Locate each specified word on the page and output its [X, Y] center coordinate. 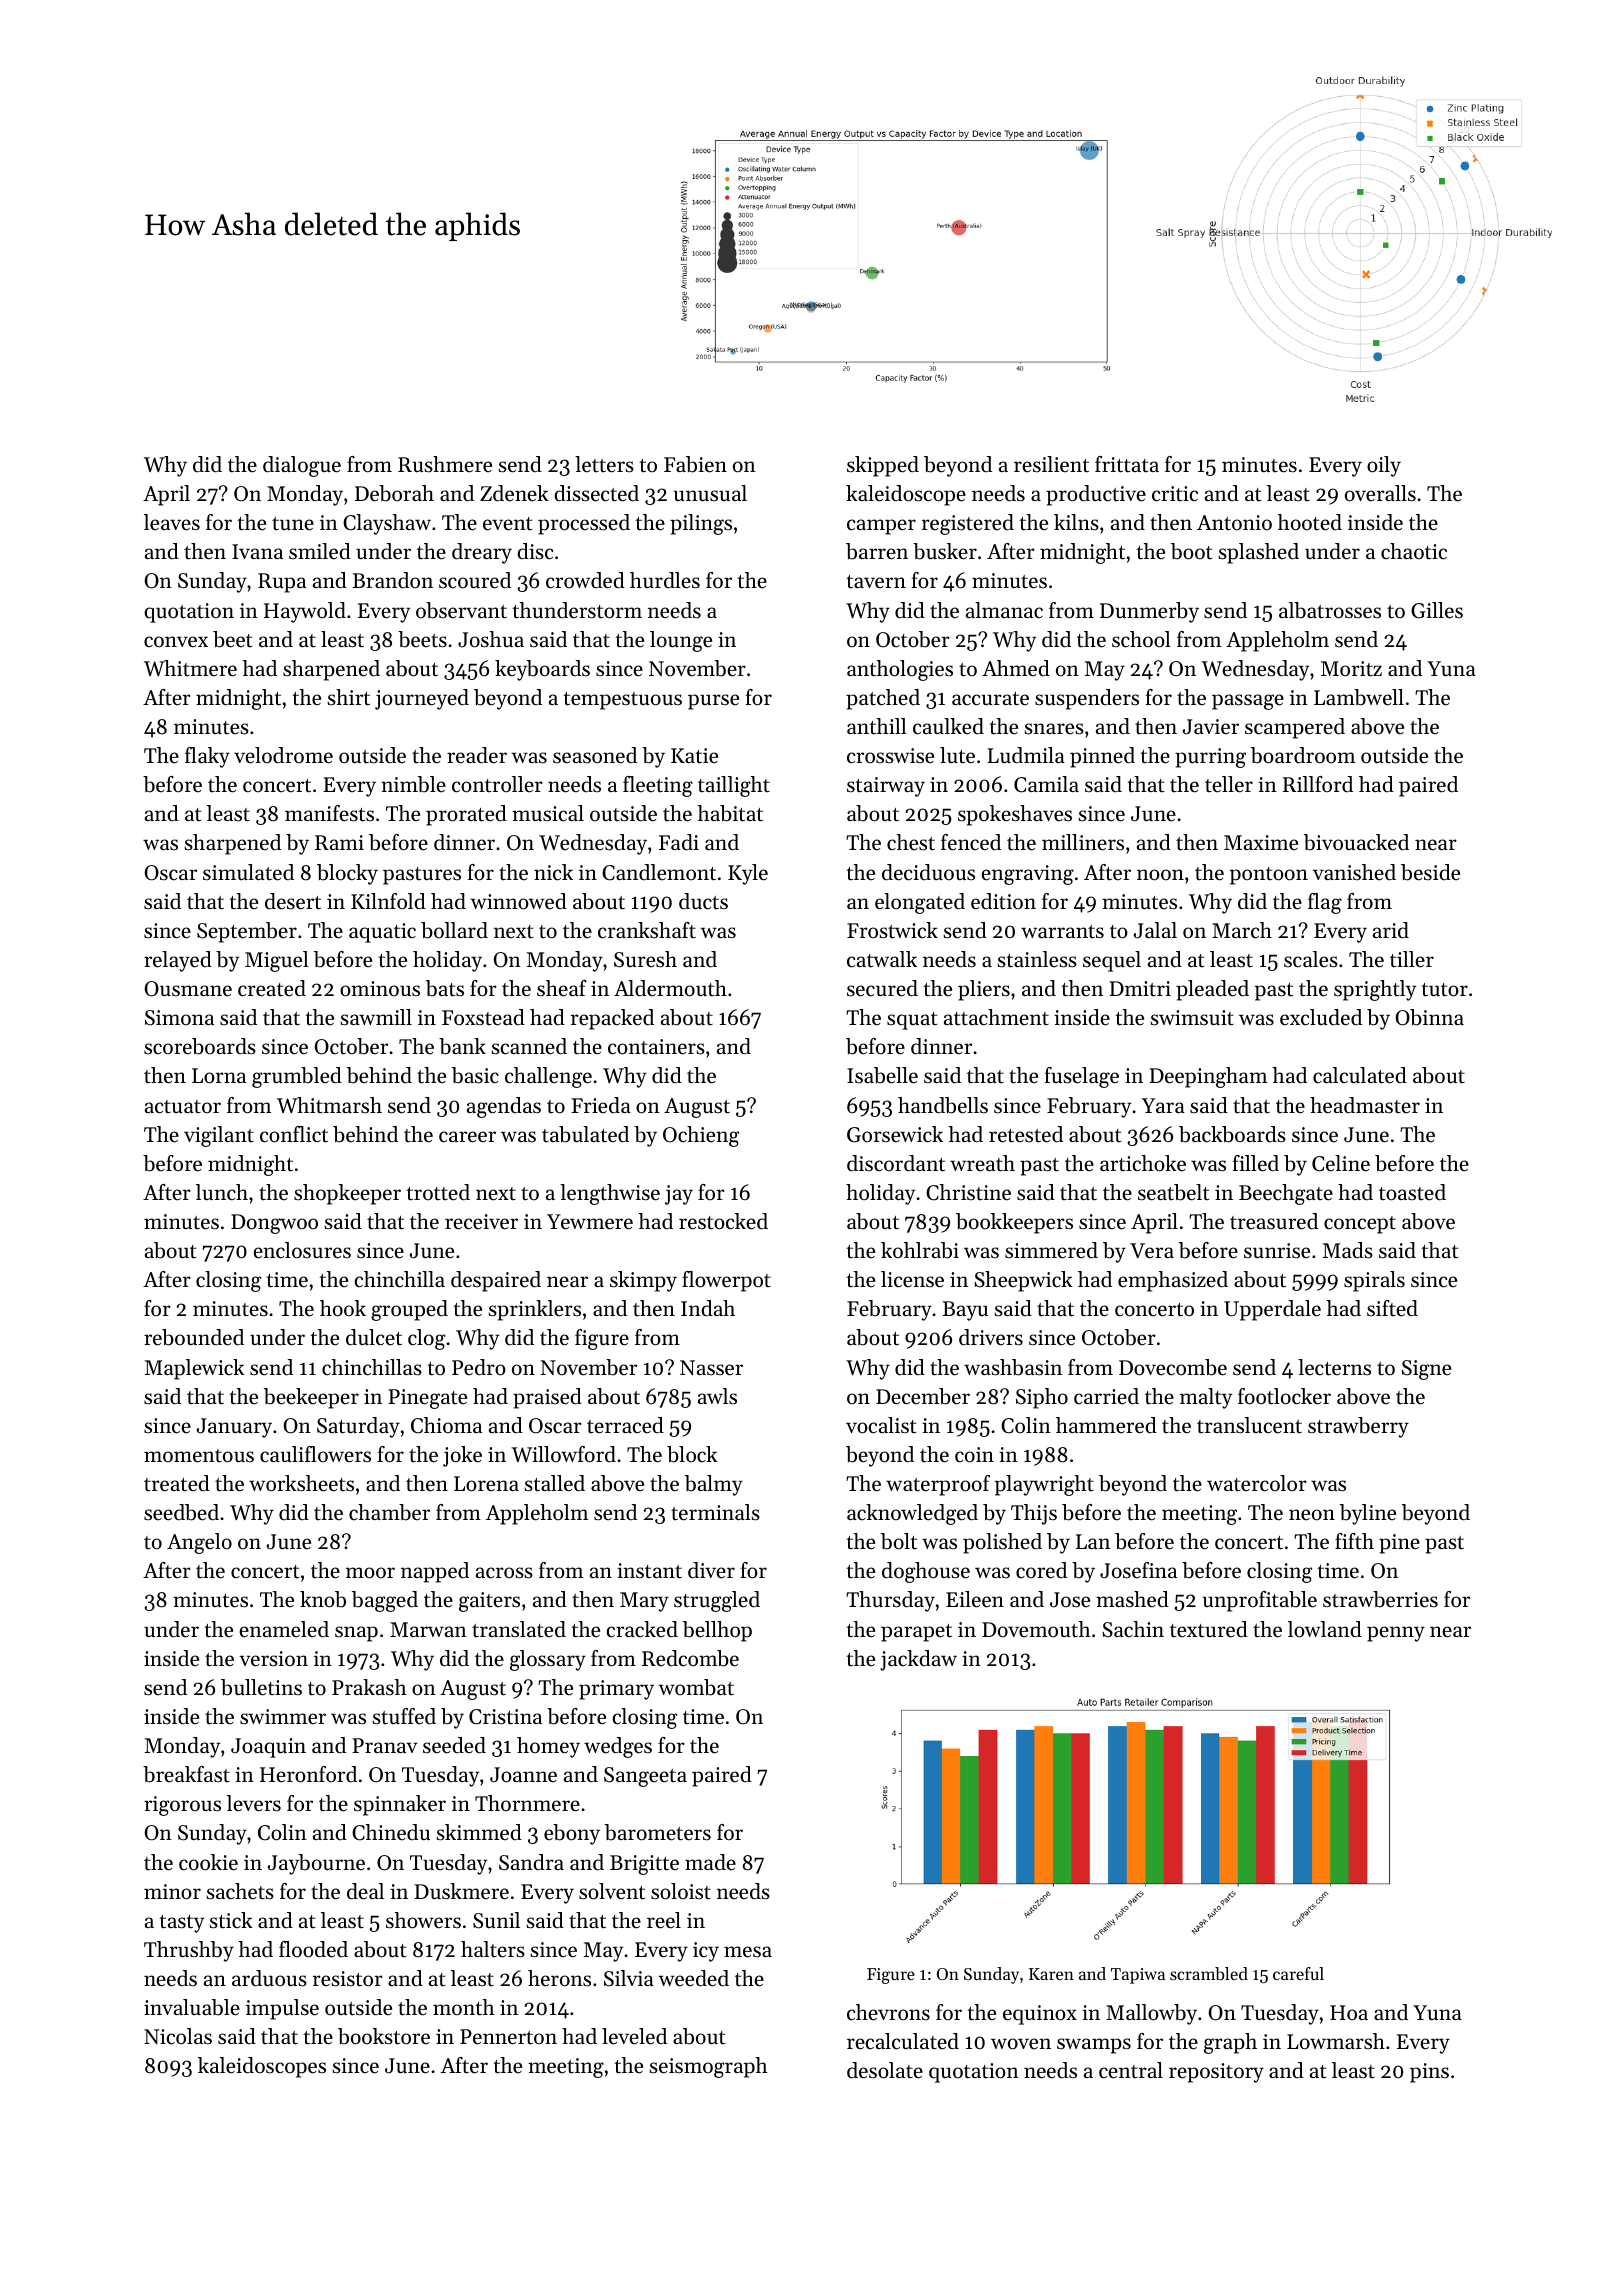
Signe [1426, 1370]
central [1131, 2070]
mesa [748, 1952]
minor [172, 1892]
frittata [1127, 464]
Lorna [219, 1076]
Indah [708, 1308]
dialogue [302, 466]
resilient [1051, 464]
